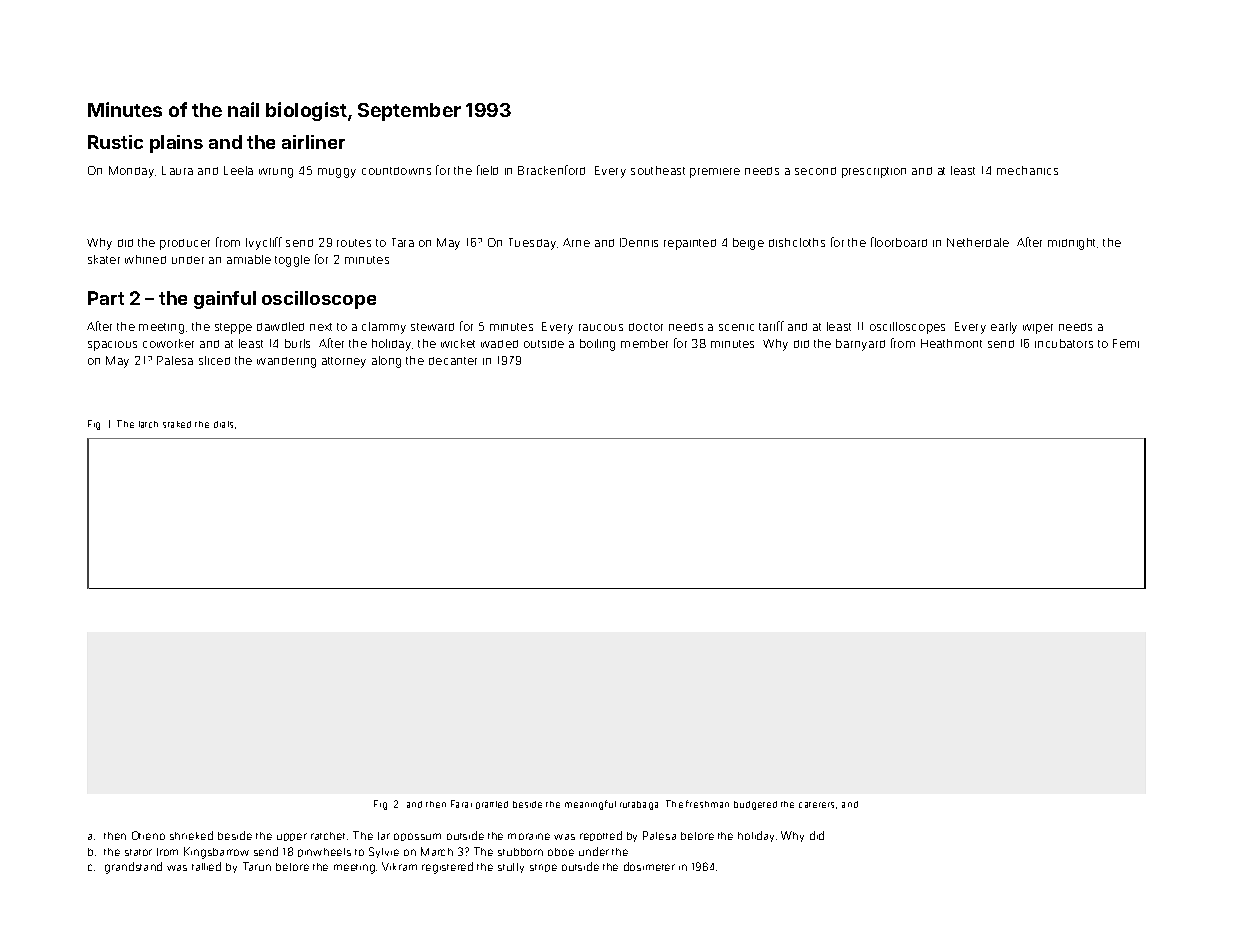  What do you see at coordinates (543, 868) in the page?
I see `stripe` at bounding box center [543, 868].
